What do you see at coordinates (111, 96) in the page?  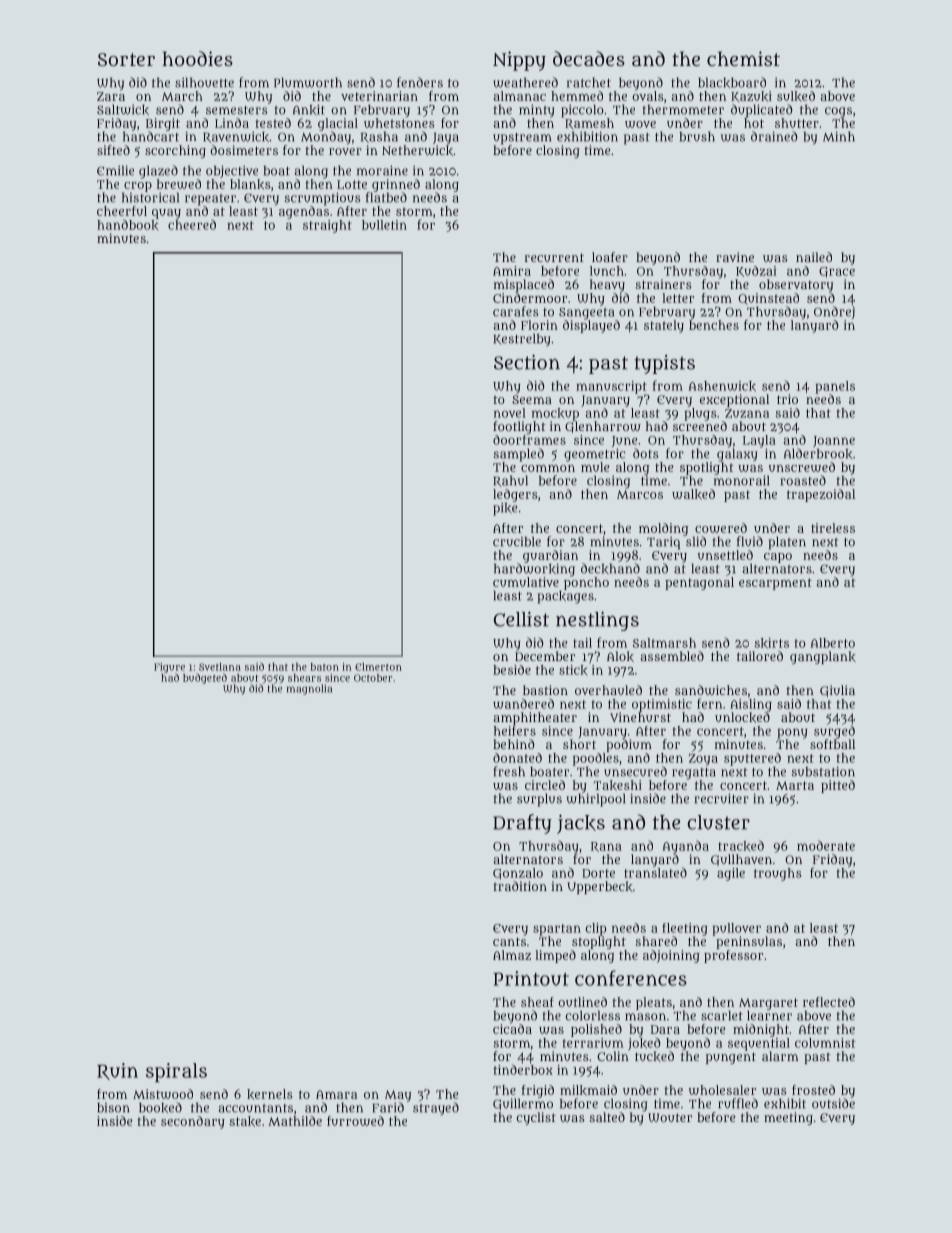 I see `Zara` at bounding box center [111, 96].
